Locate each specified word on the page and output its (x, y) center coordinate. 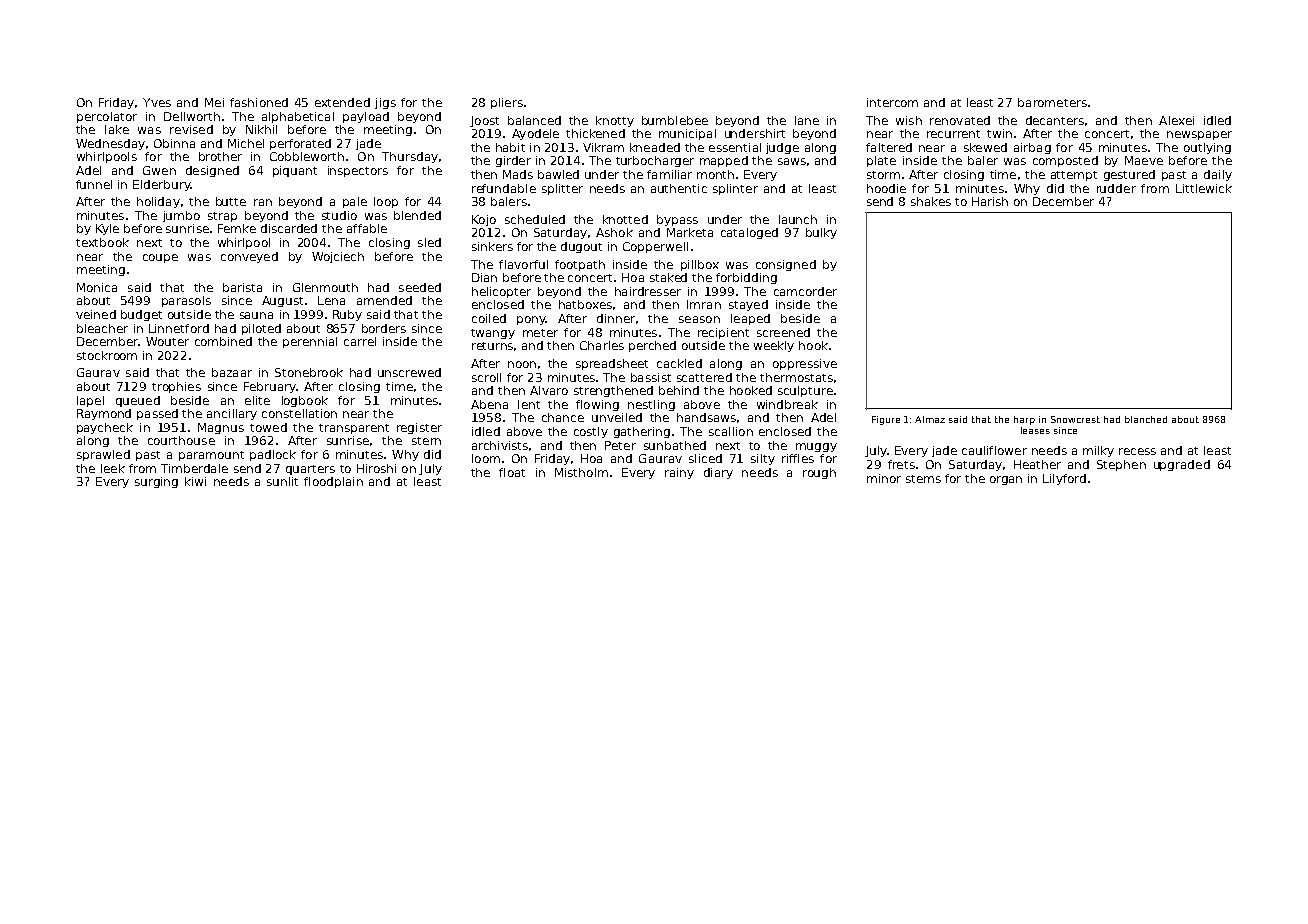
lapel (90, 401)
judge (782, 148)
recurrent (953, 134)
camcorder (805, 291)
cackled (679, 363)
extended (342, 102)
